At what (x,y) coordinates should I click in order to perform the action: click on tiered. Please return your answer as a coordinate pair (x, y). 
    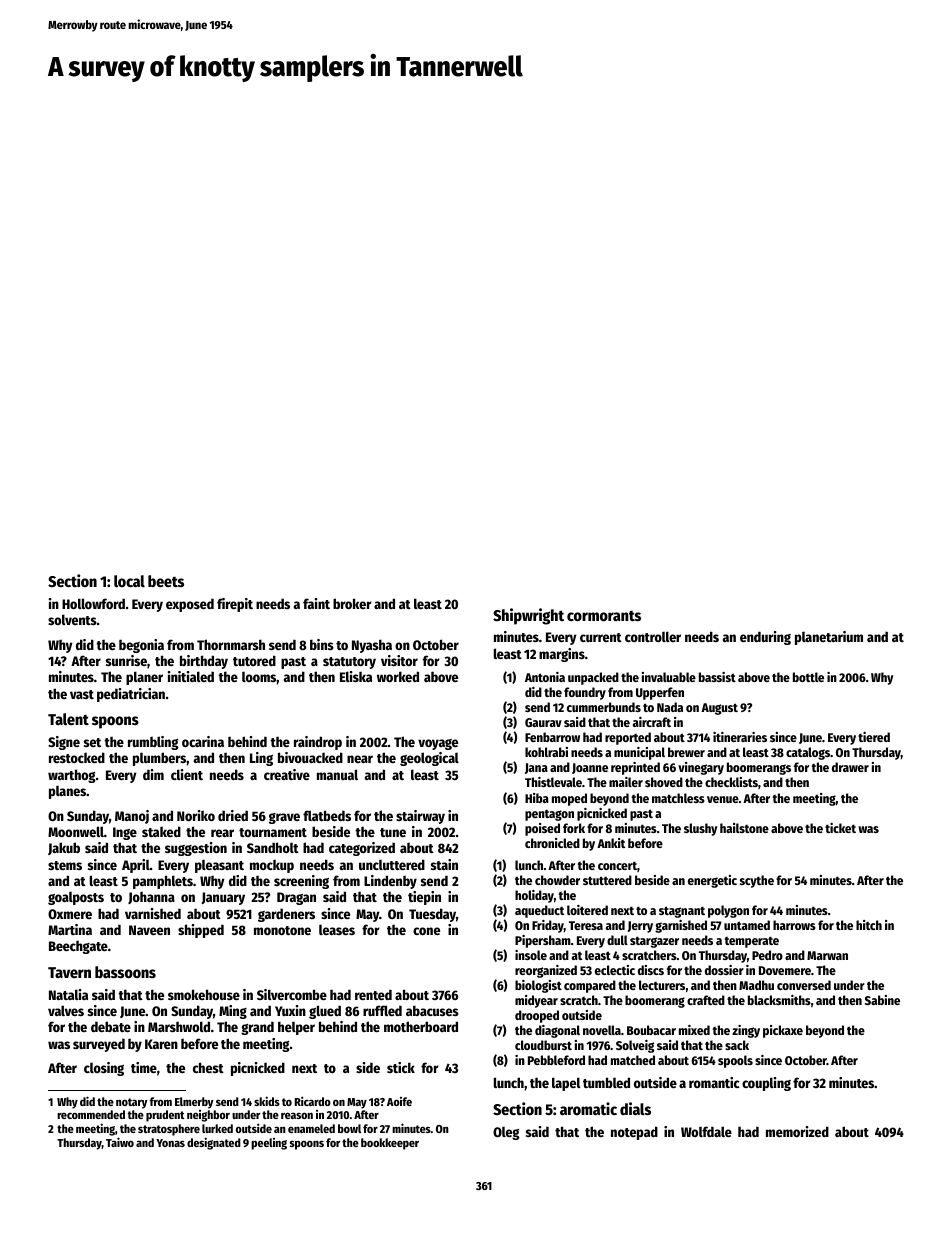
    Looking at the image, I should click on (874, 737).
